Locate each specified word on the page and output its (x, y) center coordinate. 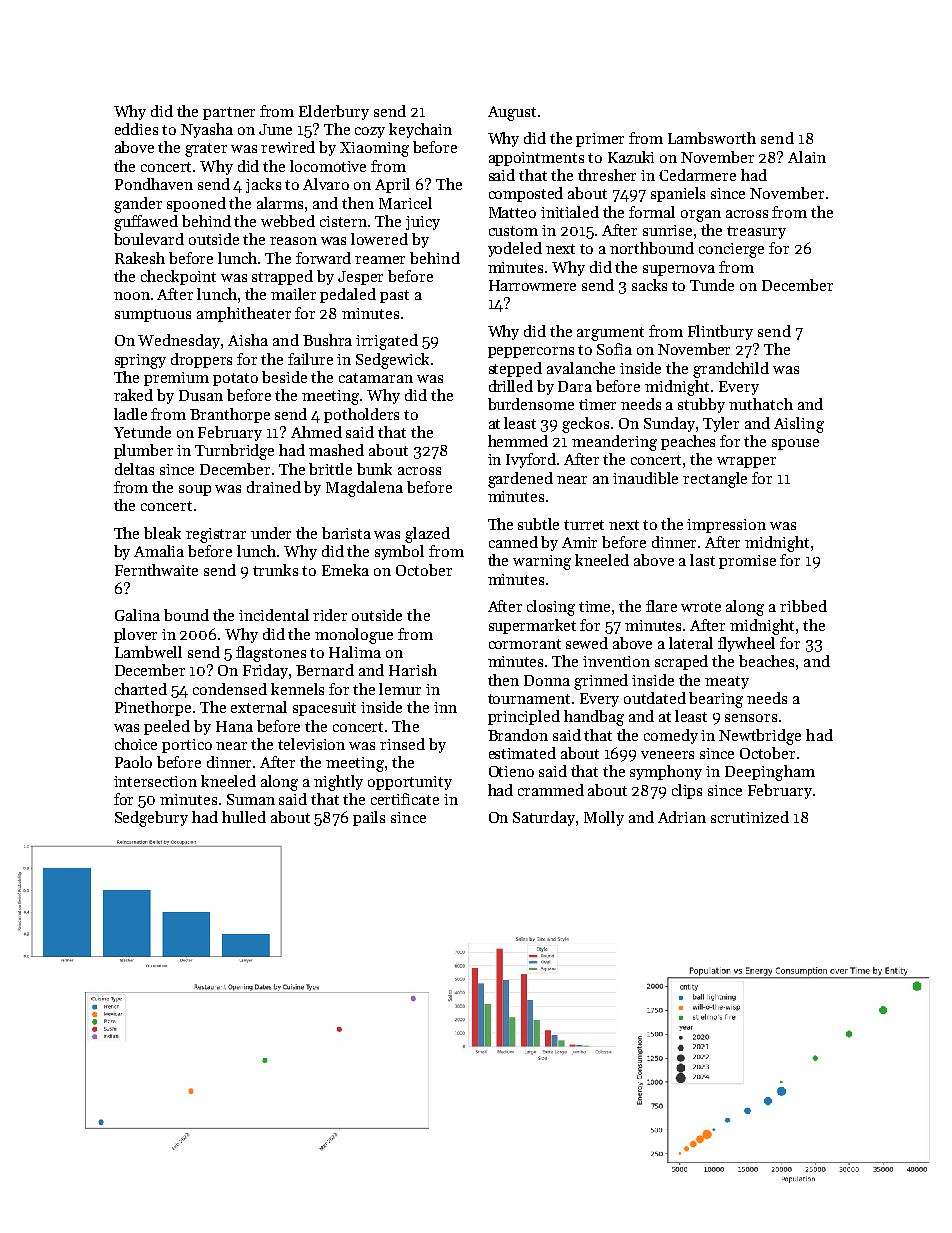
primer (600, 140)
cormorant (525, 644)
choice (136, 744)
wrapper (746, 462)
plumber (143, 451)
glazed (427, 535)
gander (138, 205)
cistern (343, 221)
